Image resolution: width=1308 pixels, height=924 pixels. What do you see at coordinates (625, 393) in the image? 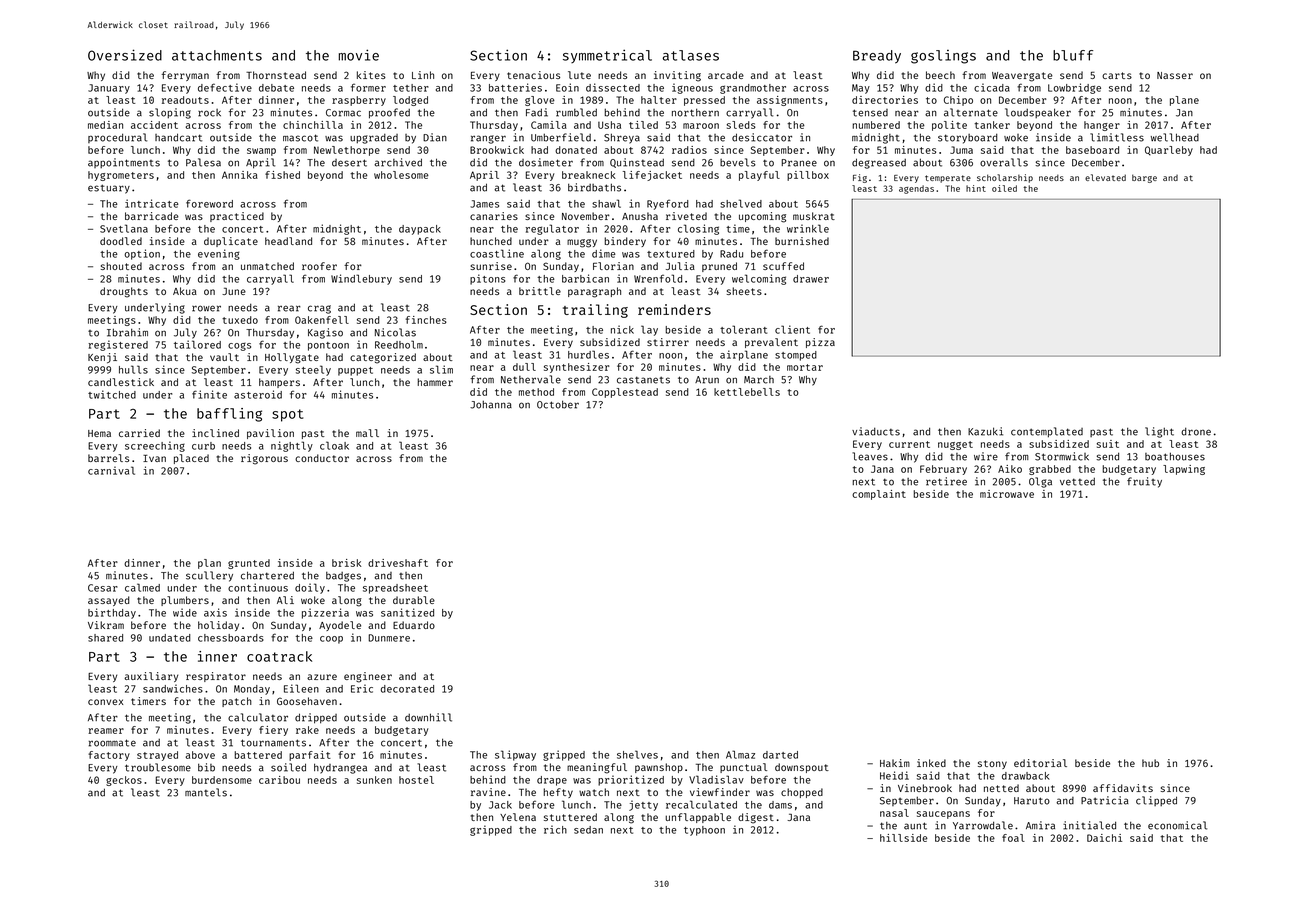
I see `Copplestead` at bounding box center [625, 393].
